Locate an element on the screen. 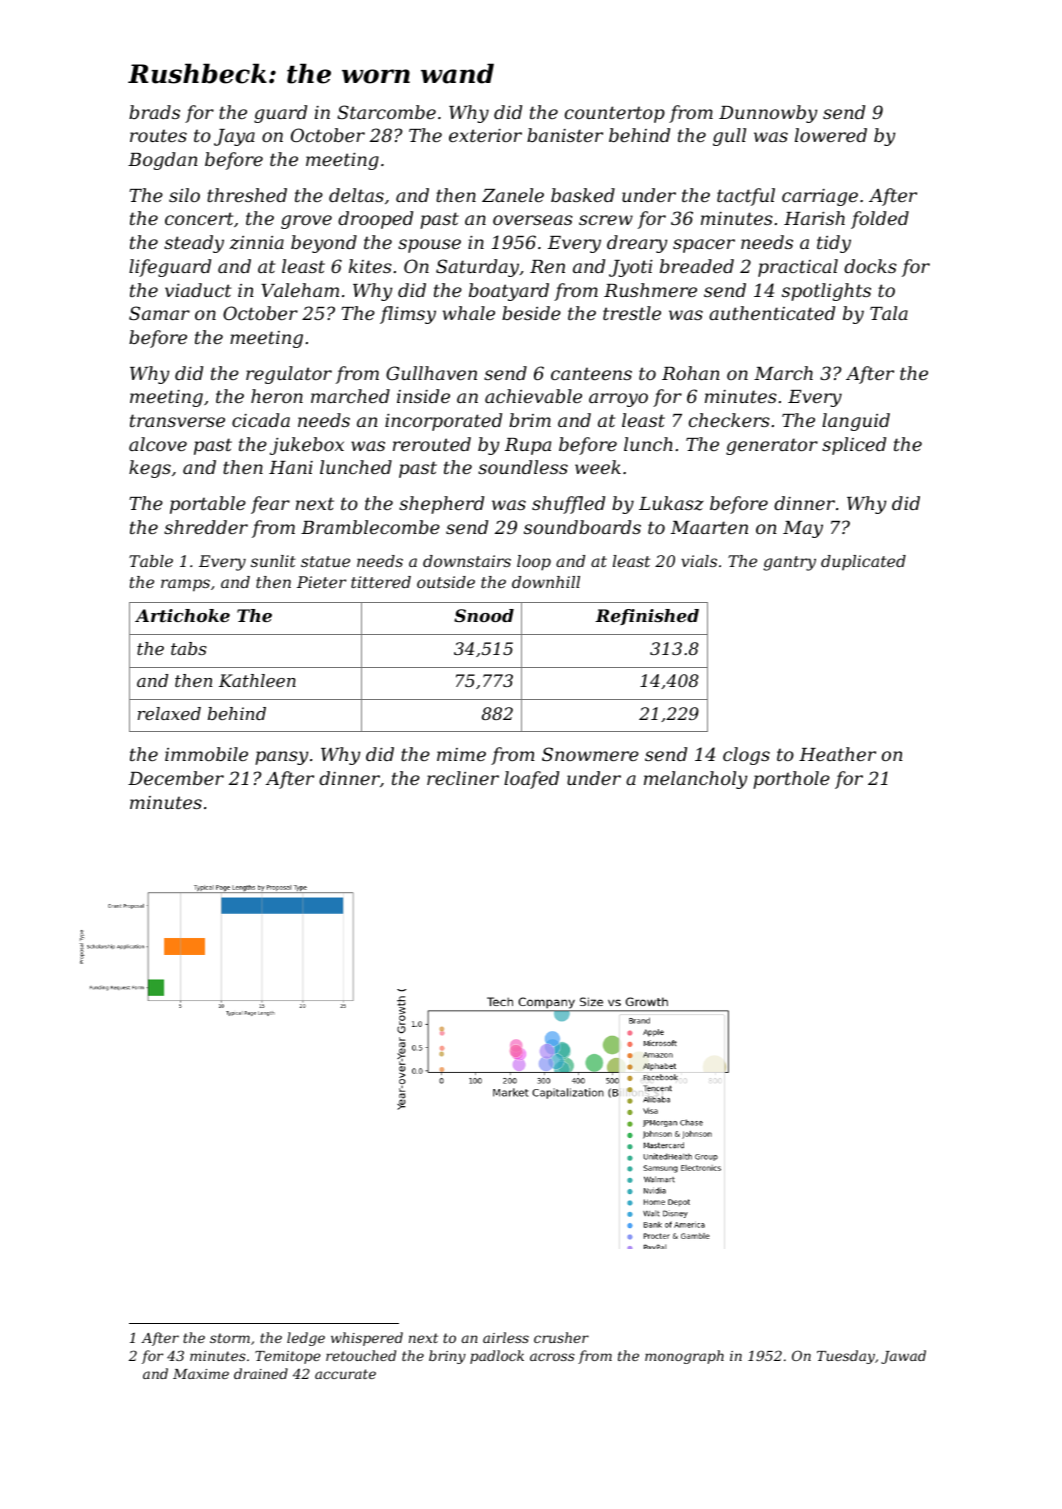 This screenshot has height=1509, width=1062. Tala is located at coordinates (889, 313).
